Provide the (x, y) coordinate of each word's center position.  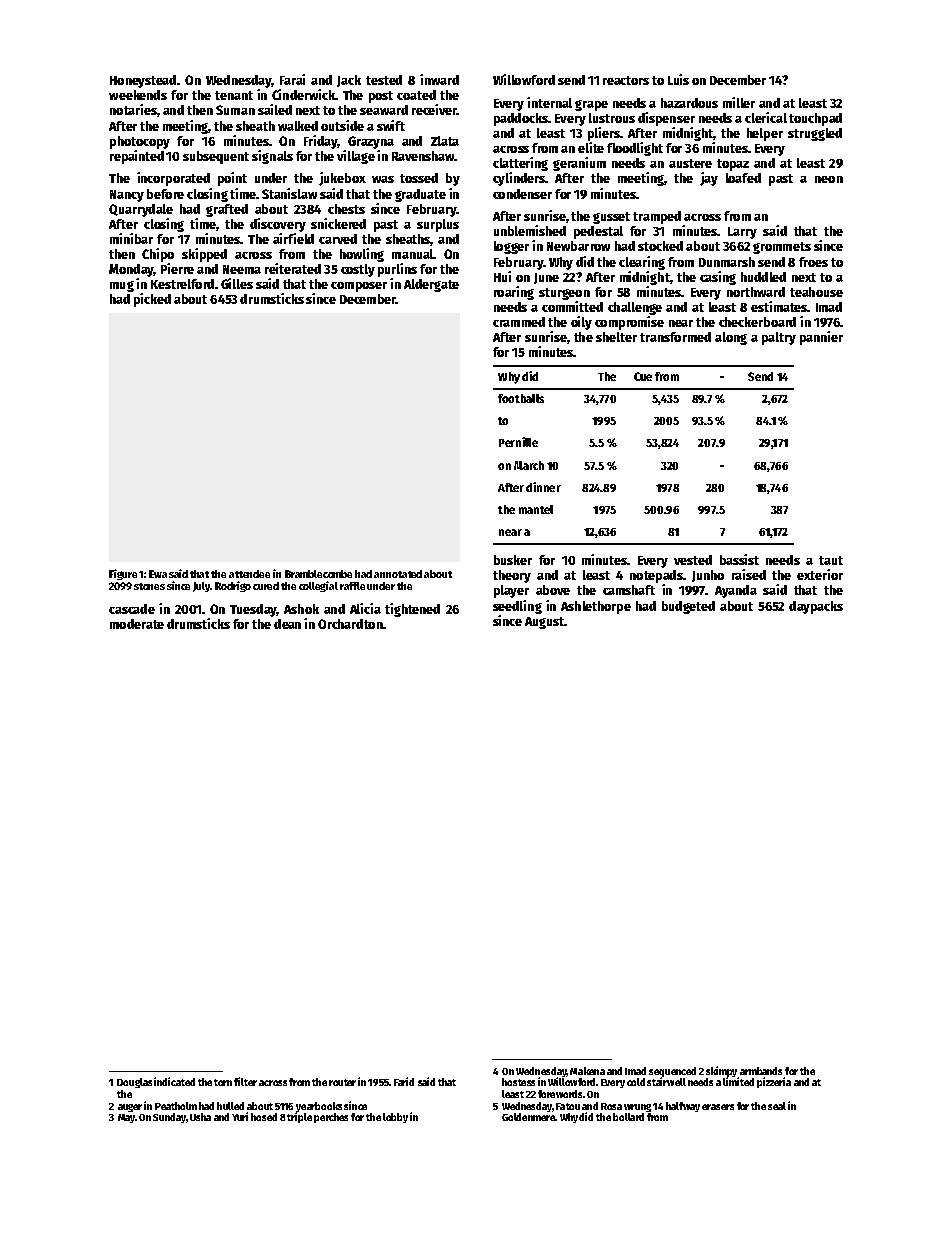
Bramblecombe (318, 574)
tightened (412, 610)
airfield (293, 238)
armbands (761, 1071)
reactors (626, 80)
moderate (137, 624)
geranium (579, 164)
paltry (779, 338)
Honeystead (143, 81)
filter (245, 1081)
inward (439, 79)
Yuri (240, 1116)
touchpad (815, 119)
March (529, 465)
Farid (404, 1081)
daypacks (816, 607)
